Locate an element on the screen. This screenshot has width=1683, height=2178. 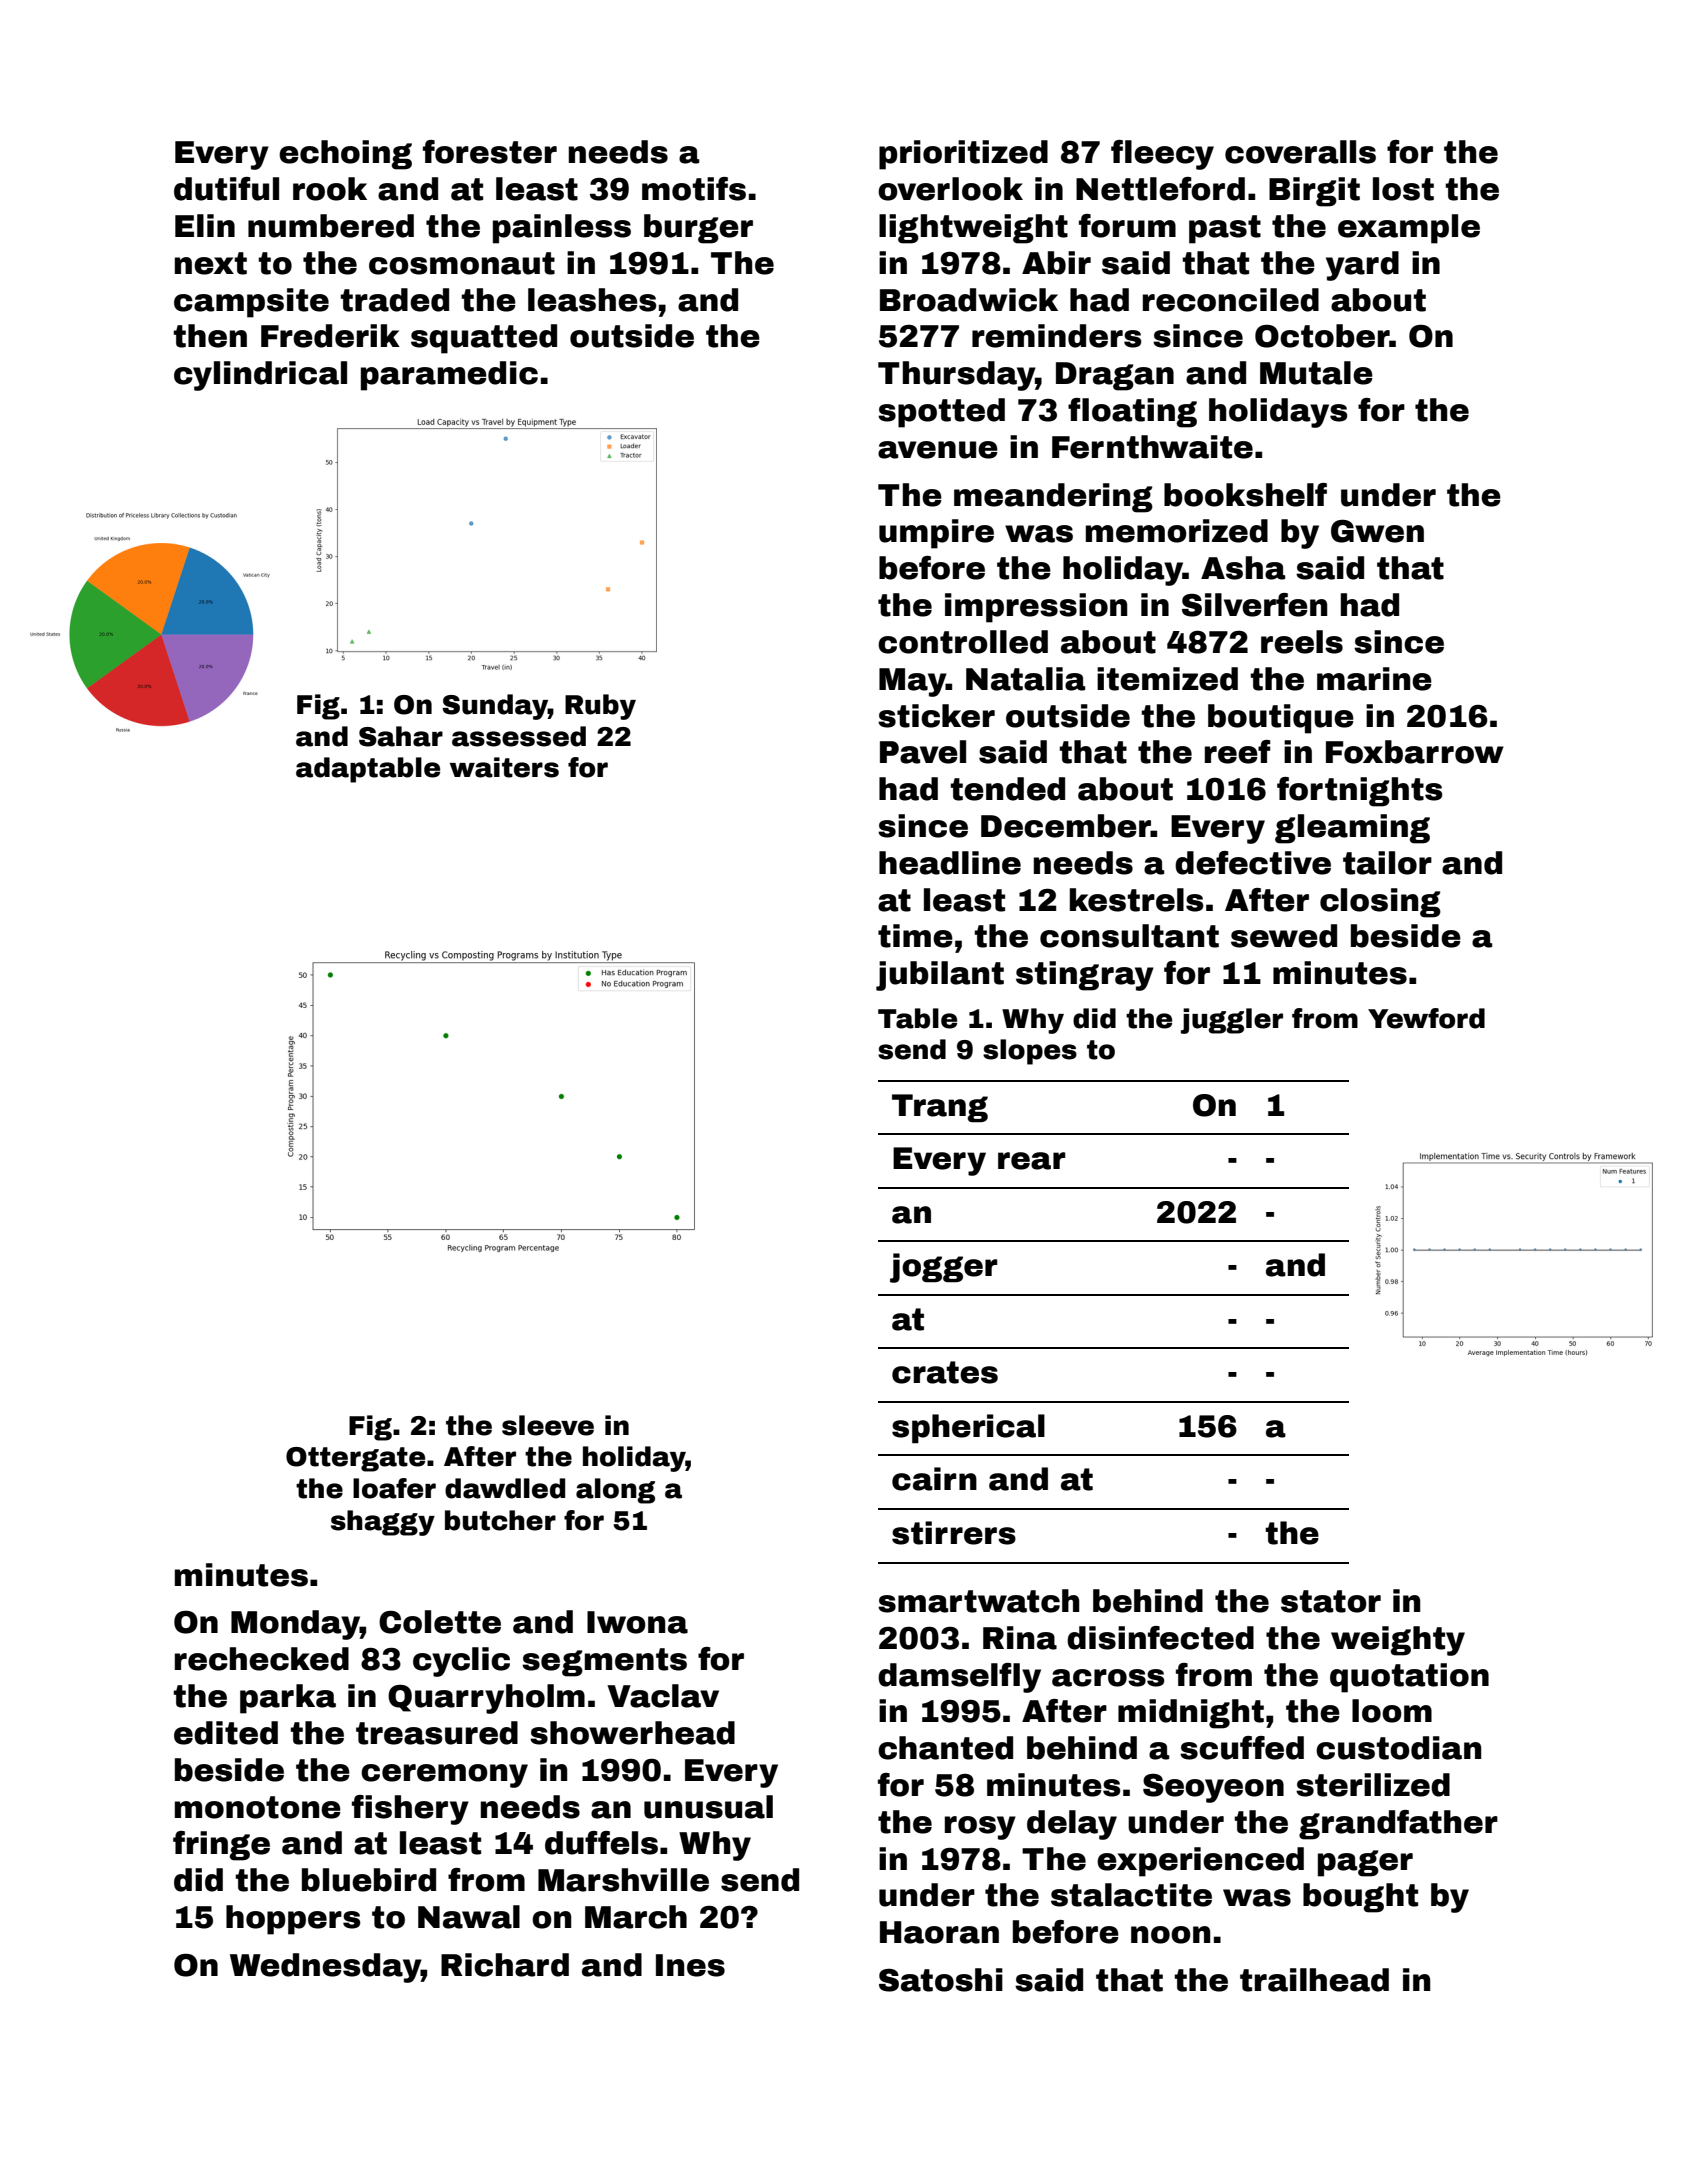
Gwen is located at coordinates (1377, 531).
